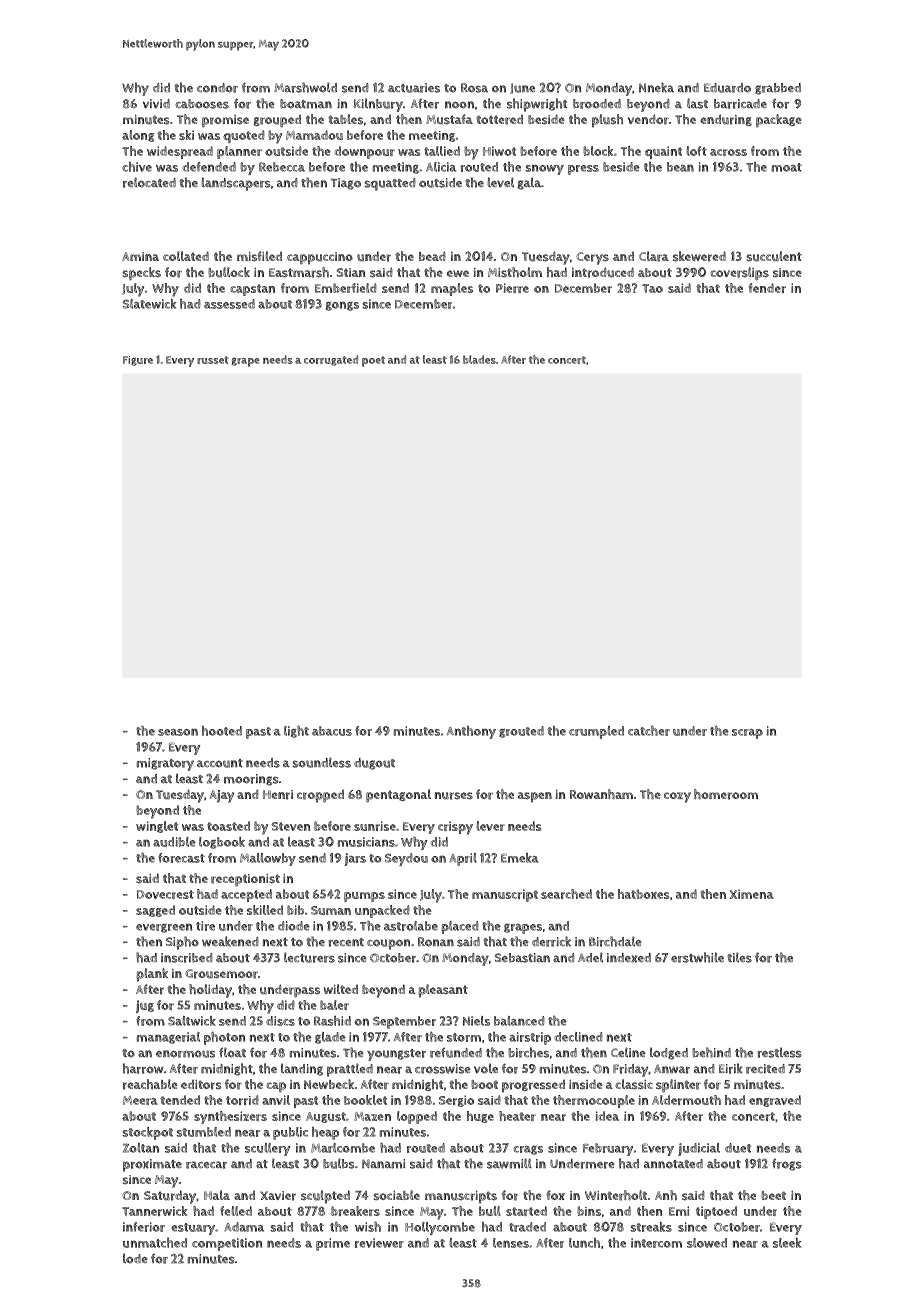 The image size is (924, 1308). What do you see at coordinates (378, 105) in the page?
I see `Kilnbury` at bounding box center [378, 105].
